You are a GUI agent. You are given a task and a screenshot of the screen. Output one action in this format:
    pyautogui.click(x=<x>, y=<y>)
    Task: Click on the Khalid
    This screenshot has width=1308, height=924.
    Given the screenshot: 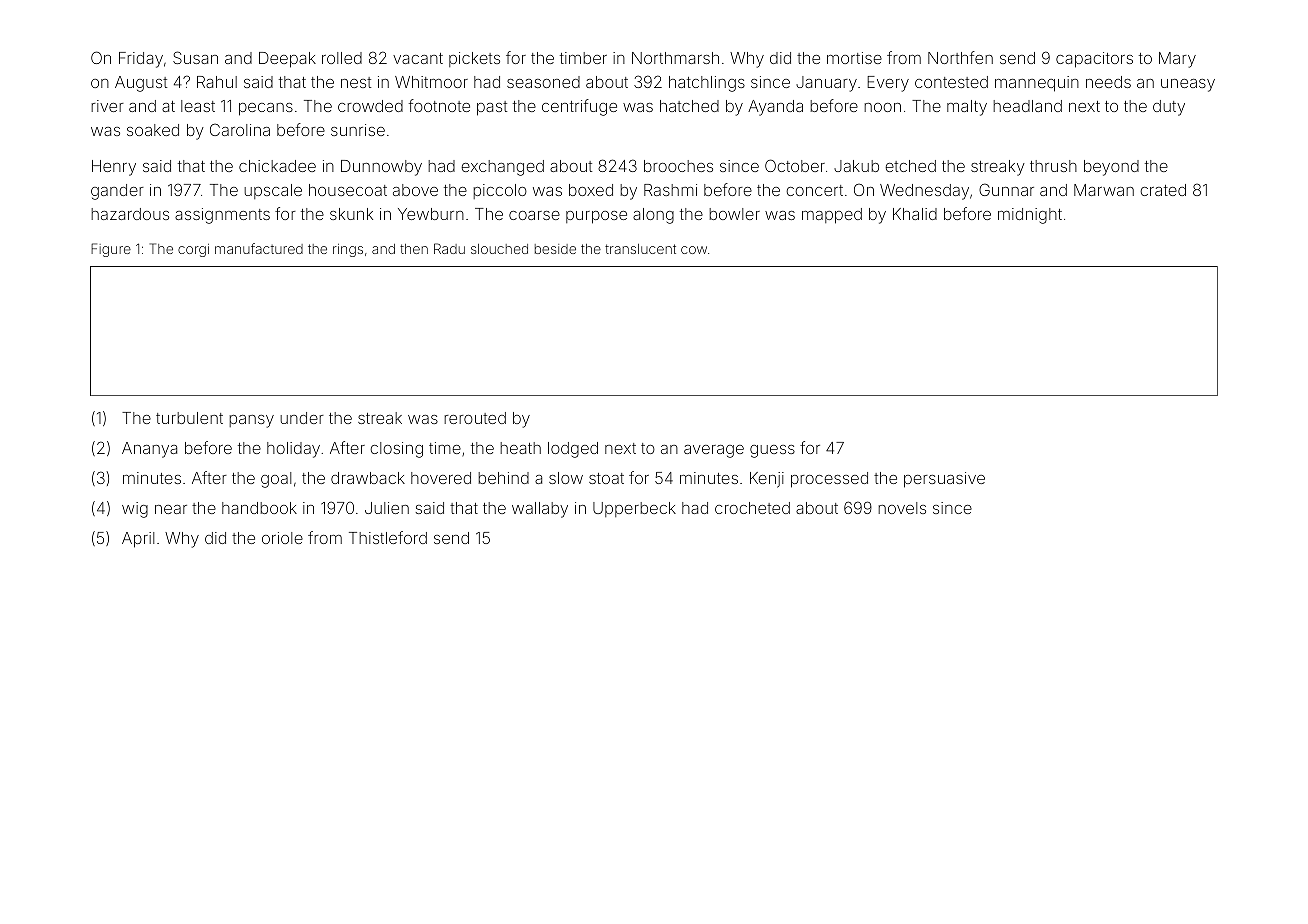 What is the action you would take?
    pyautogui.click(x=915, y=214)
